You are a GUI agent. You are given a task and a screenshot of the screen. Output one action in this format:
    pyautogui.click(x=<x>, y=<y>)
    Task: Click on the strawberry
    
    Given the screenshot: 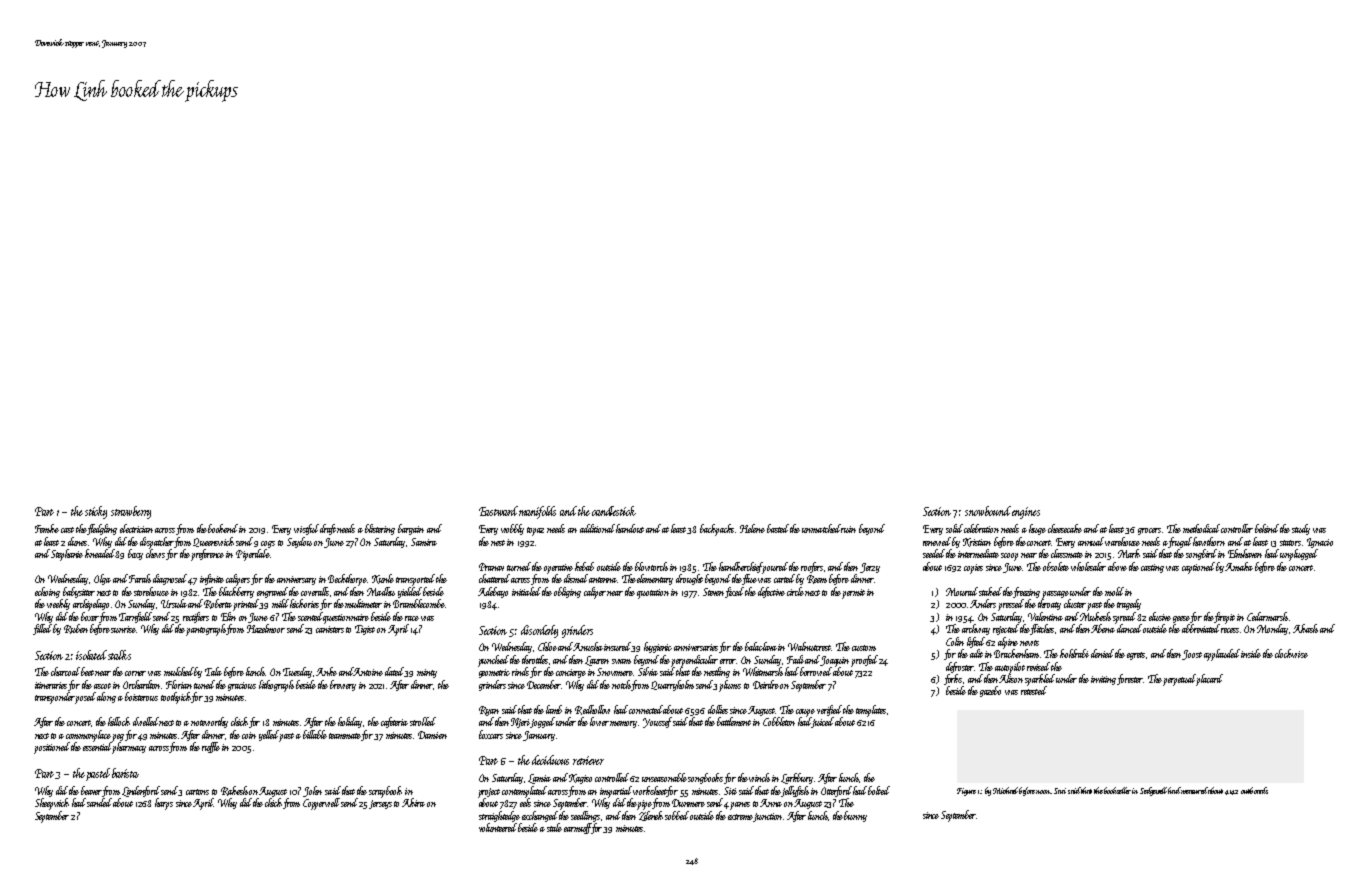 What is the action you would take?
    pyautogui.click(x=131, y=512)
